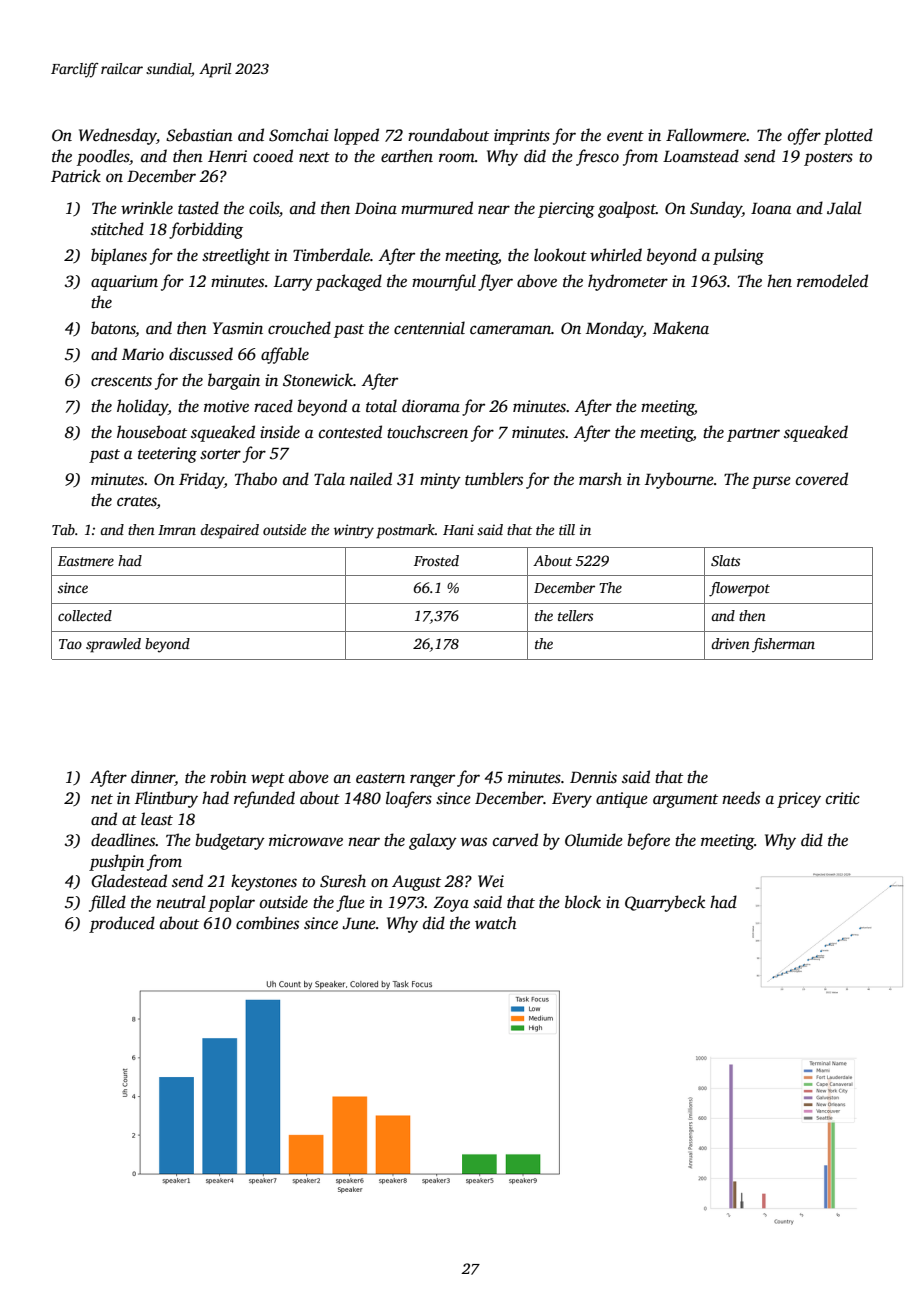 This page has width=924, height=1314. I want to click on Ioana, so click(771, 208).
